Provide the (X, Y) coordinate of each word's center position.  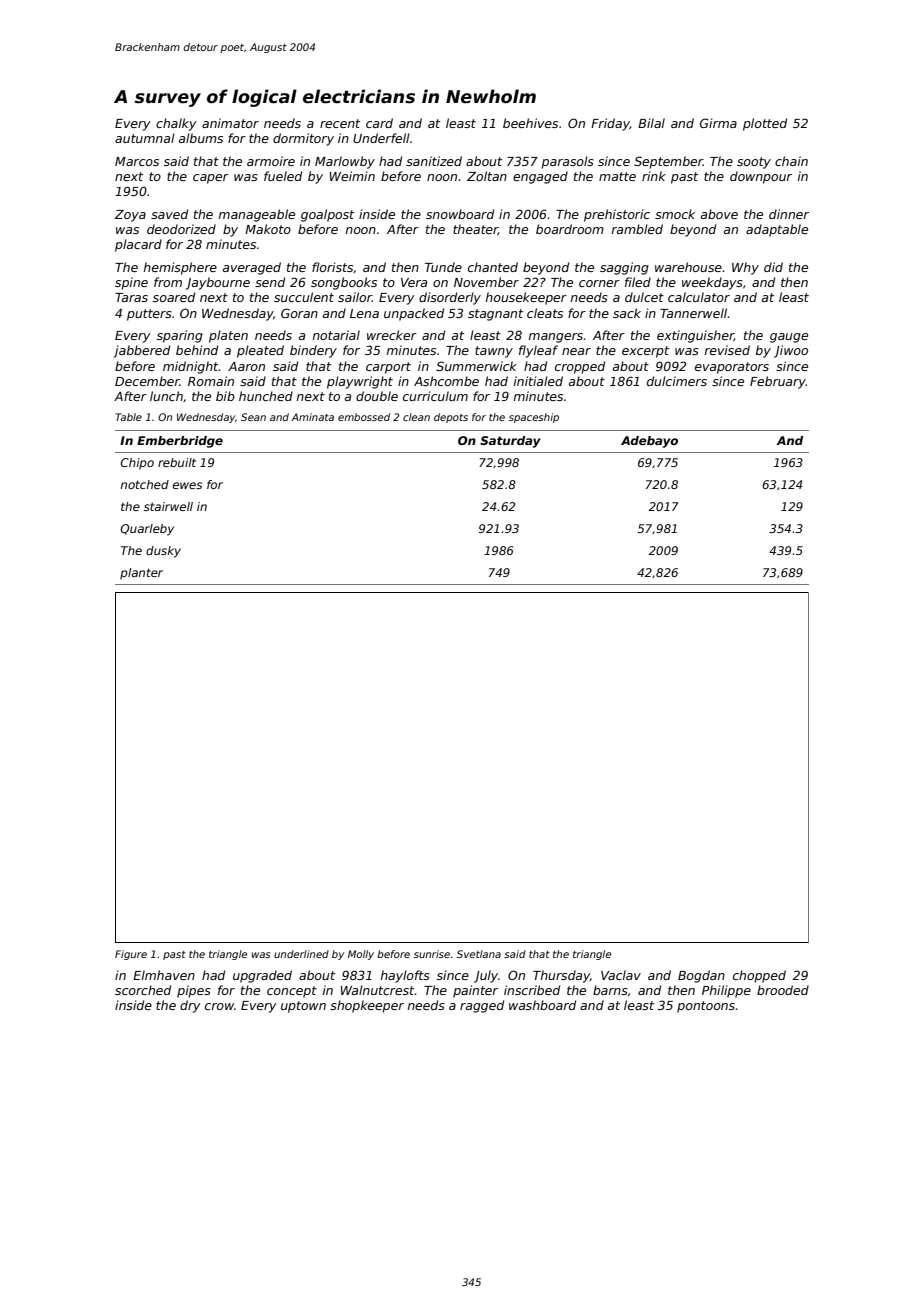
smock (675, 214)
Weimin (352, 176)
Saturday (510, 442)
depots (451, 418)
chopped (759, 976)
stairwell (168, 506)
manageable (257, 215)
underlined (301, 954)
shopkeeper (367, 1006)
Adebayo (649, 442)
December (147, 381)
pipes (194, 991)
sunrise (432, 954)
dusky (163, 552)
